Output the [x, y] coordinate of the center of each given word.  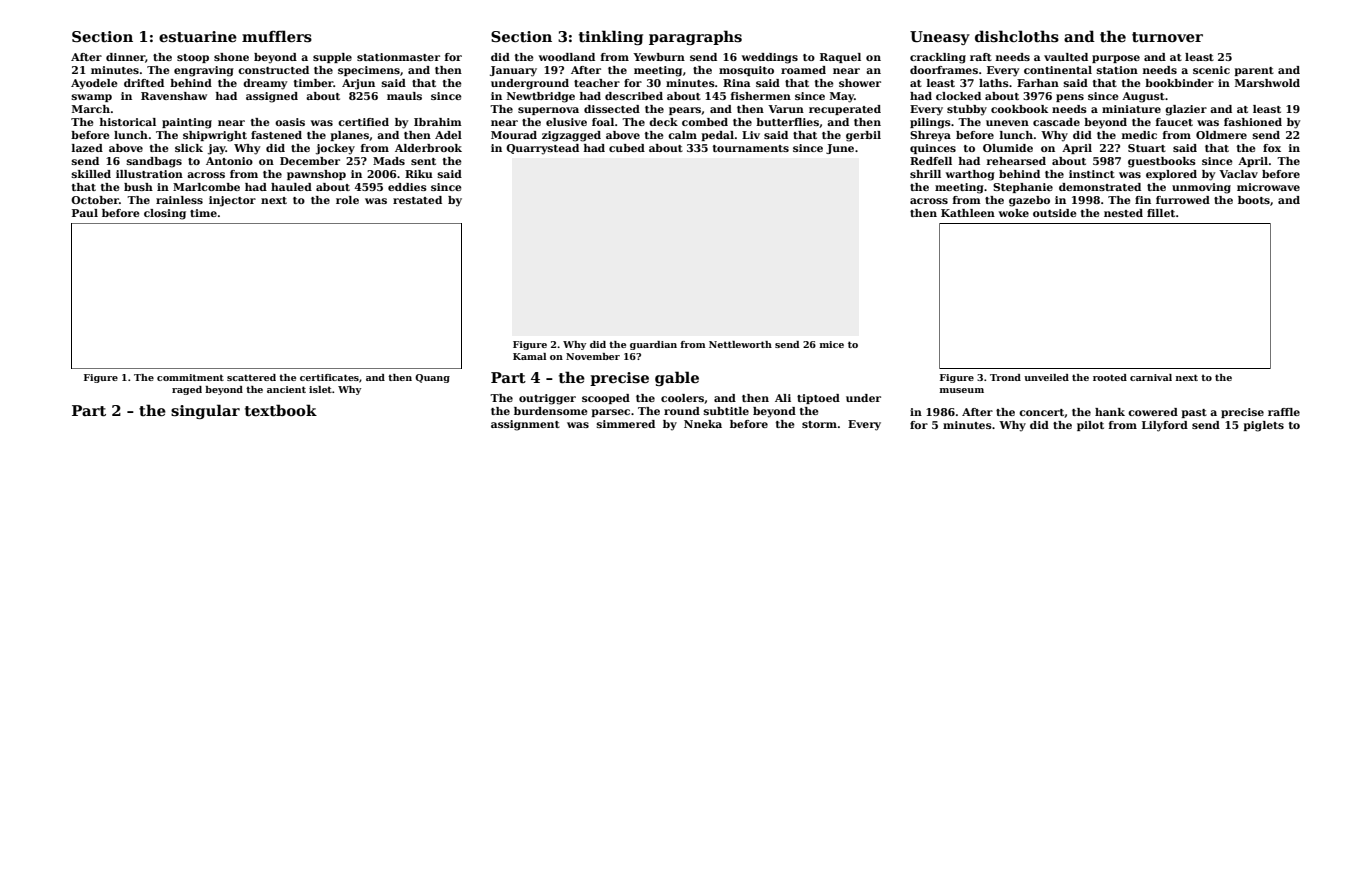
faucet [1174, 122]
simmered [626, 424]
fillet [1161, 213]
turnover [1167, 37]
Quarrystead [542, 149]
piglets [1264, 426]
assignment [525, 425]
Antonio [229, 161]
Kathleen [968, 213]
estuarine [198, 36]
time [203, 213]
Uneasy [940, 38]
